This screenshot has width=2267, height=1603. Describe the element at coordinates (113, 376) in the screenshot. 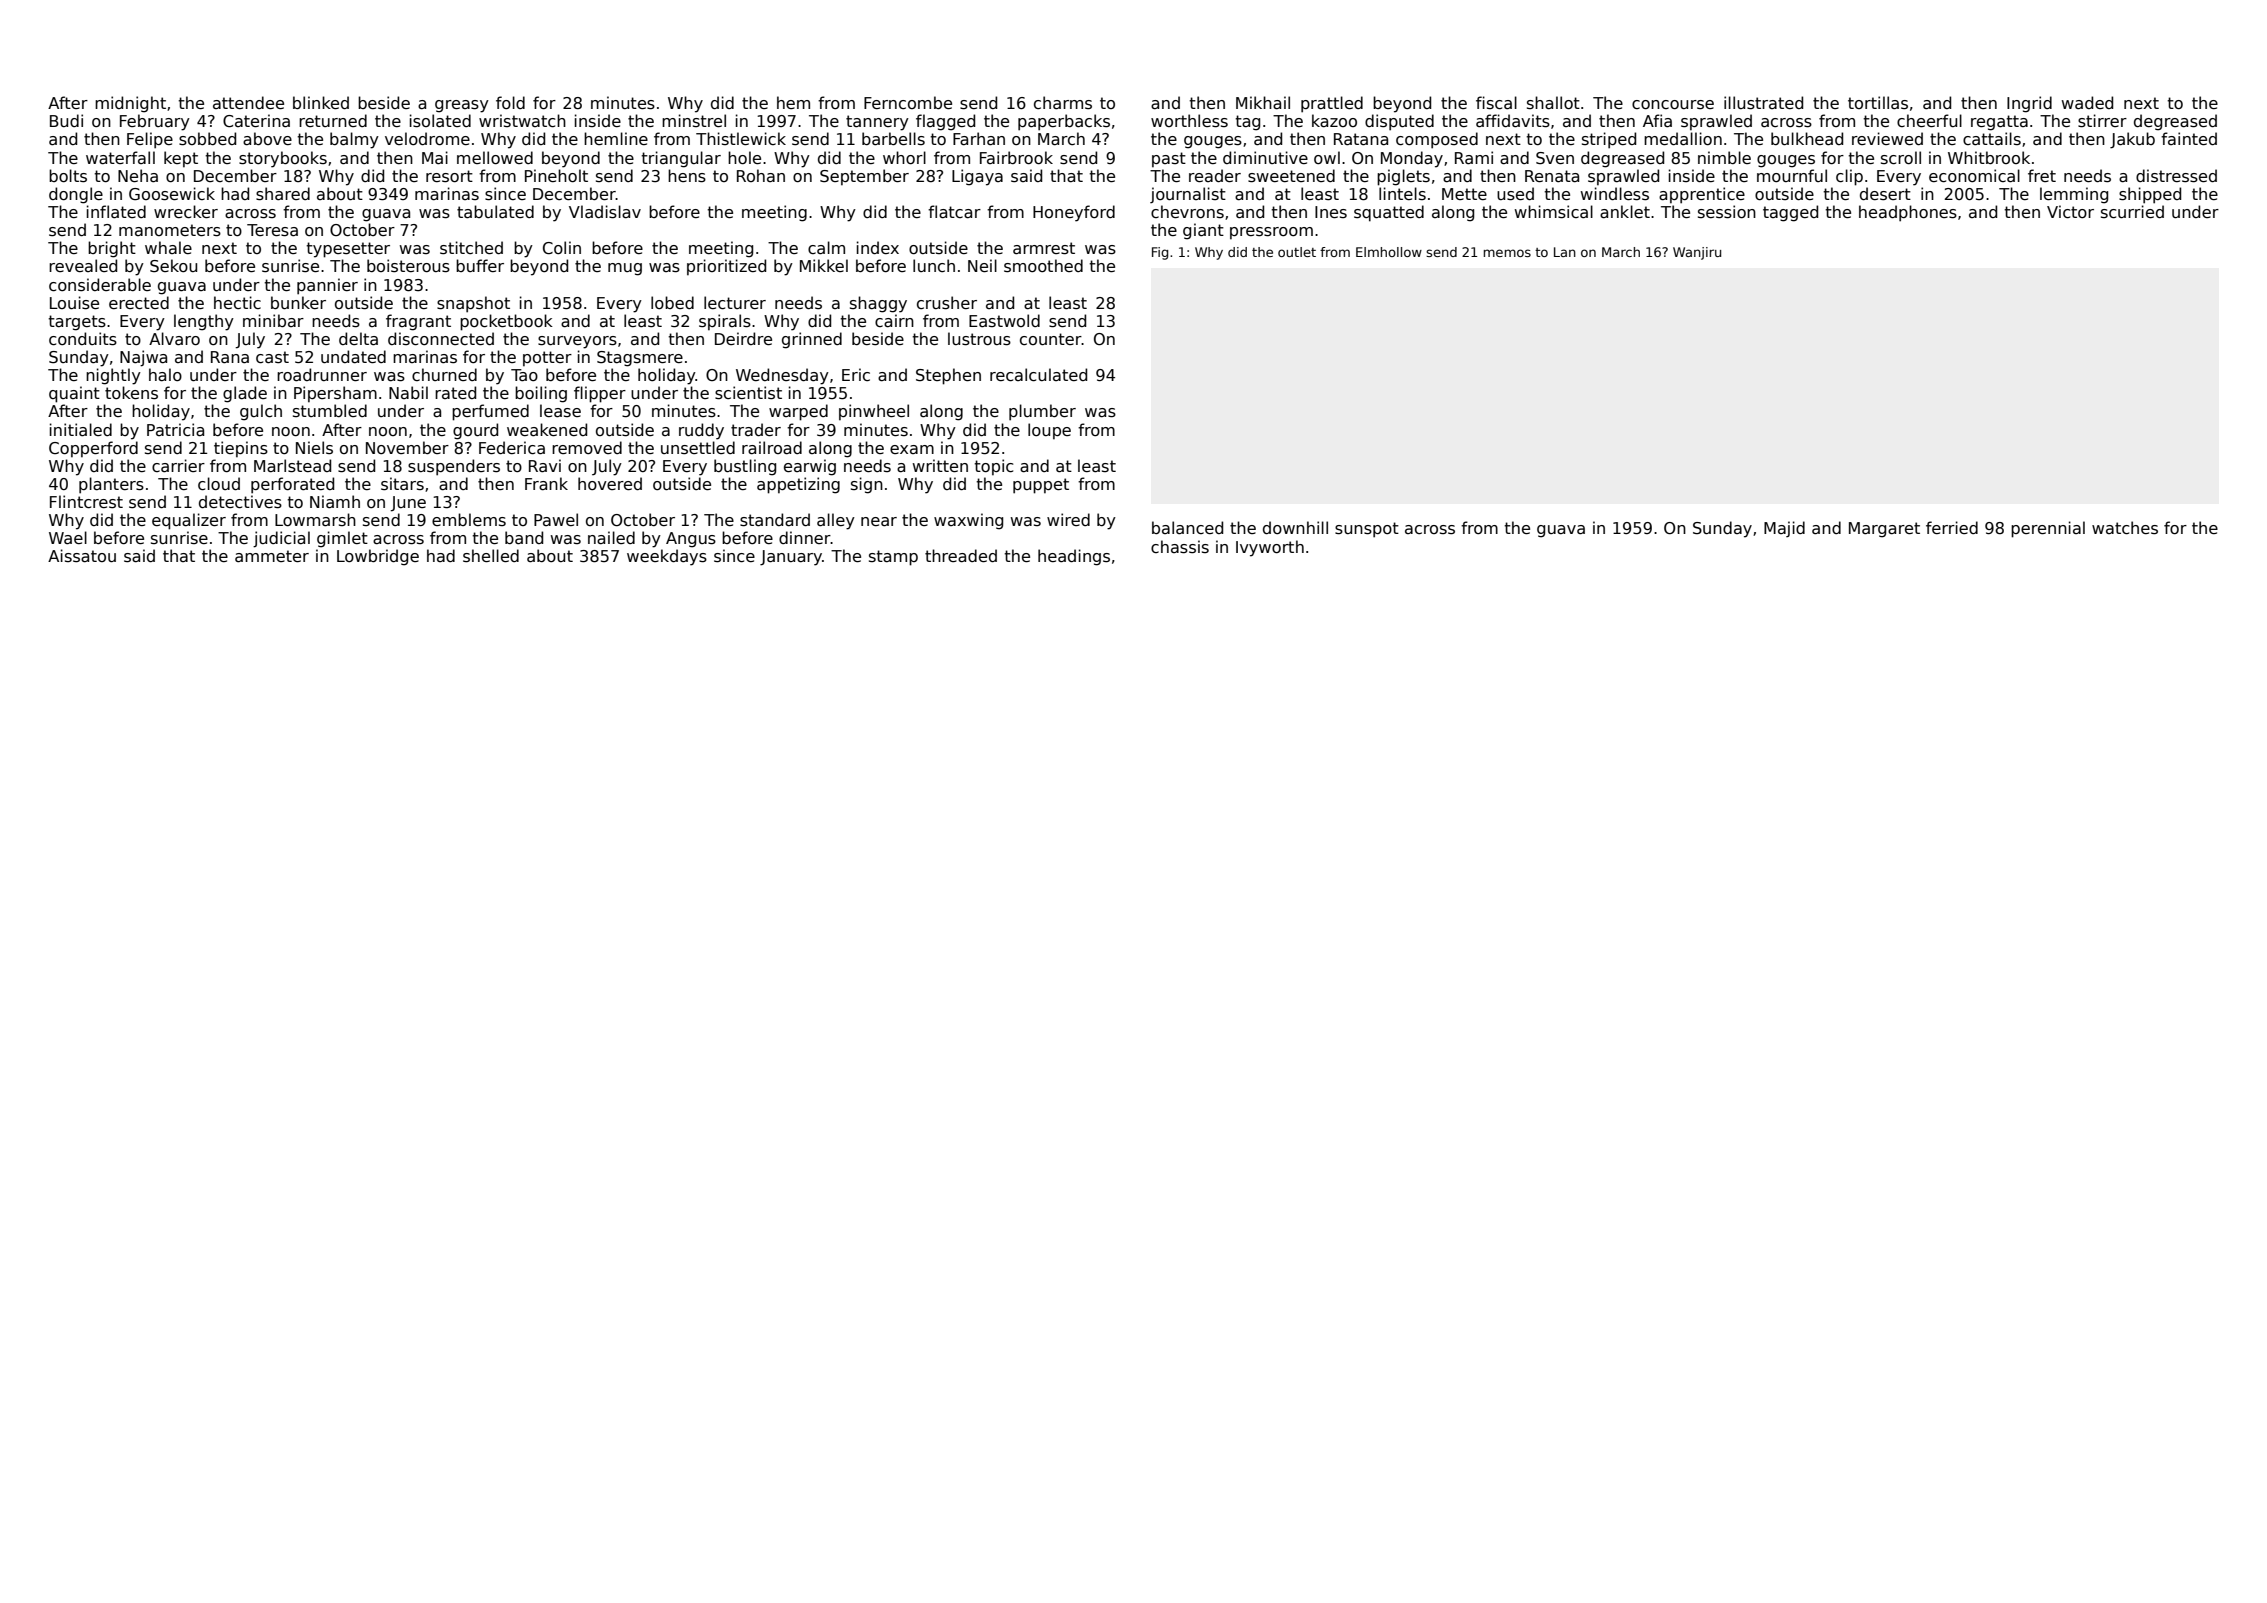

I see `nightly` at that location.
